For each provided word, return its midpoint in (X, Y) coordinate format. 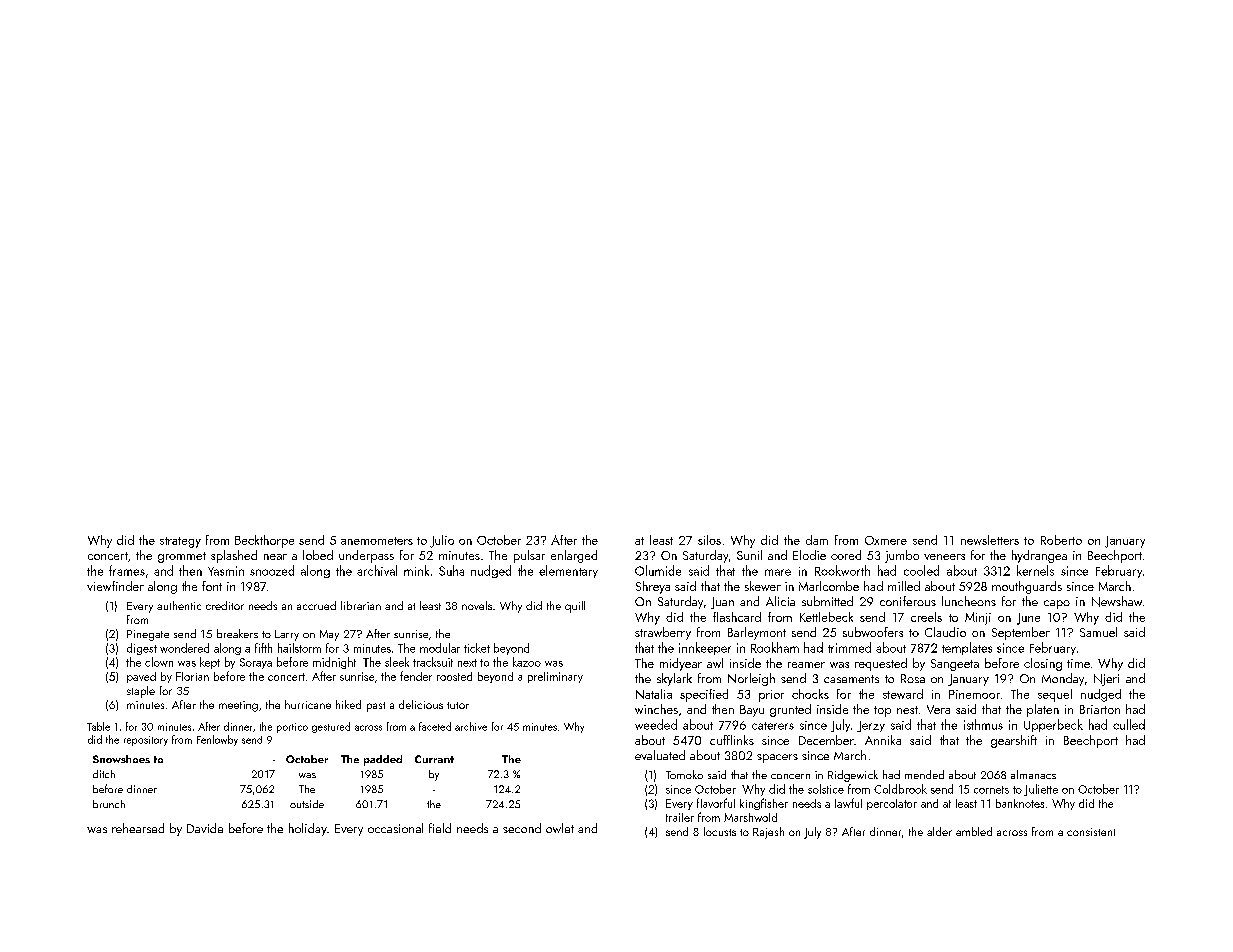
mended (924, 774)
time (1078, 663)
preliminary (555, 677)
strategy (180, 542)
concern (790, 776)
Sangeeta (955, 665)
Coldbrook (900, 789)
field (440, 828)
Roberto (1061, 540)
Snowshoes (121, 759)
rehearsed (138, 828)
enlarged (574, 556)
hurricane (308, 704)
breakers (237, 633)
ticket (477, 648)
